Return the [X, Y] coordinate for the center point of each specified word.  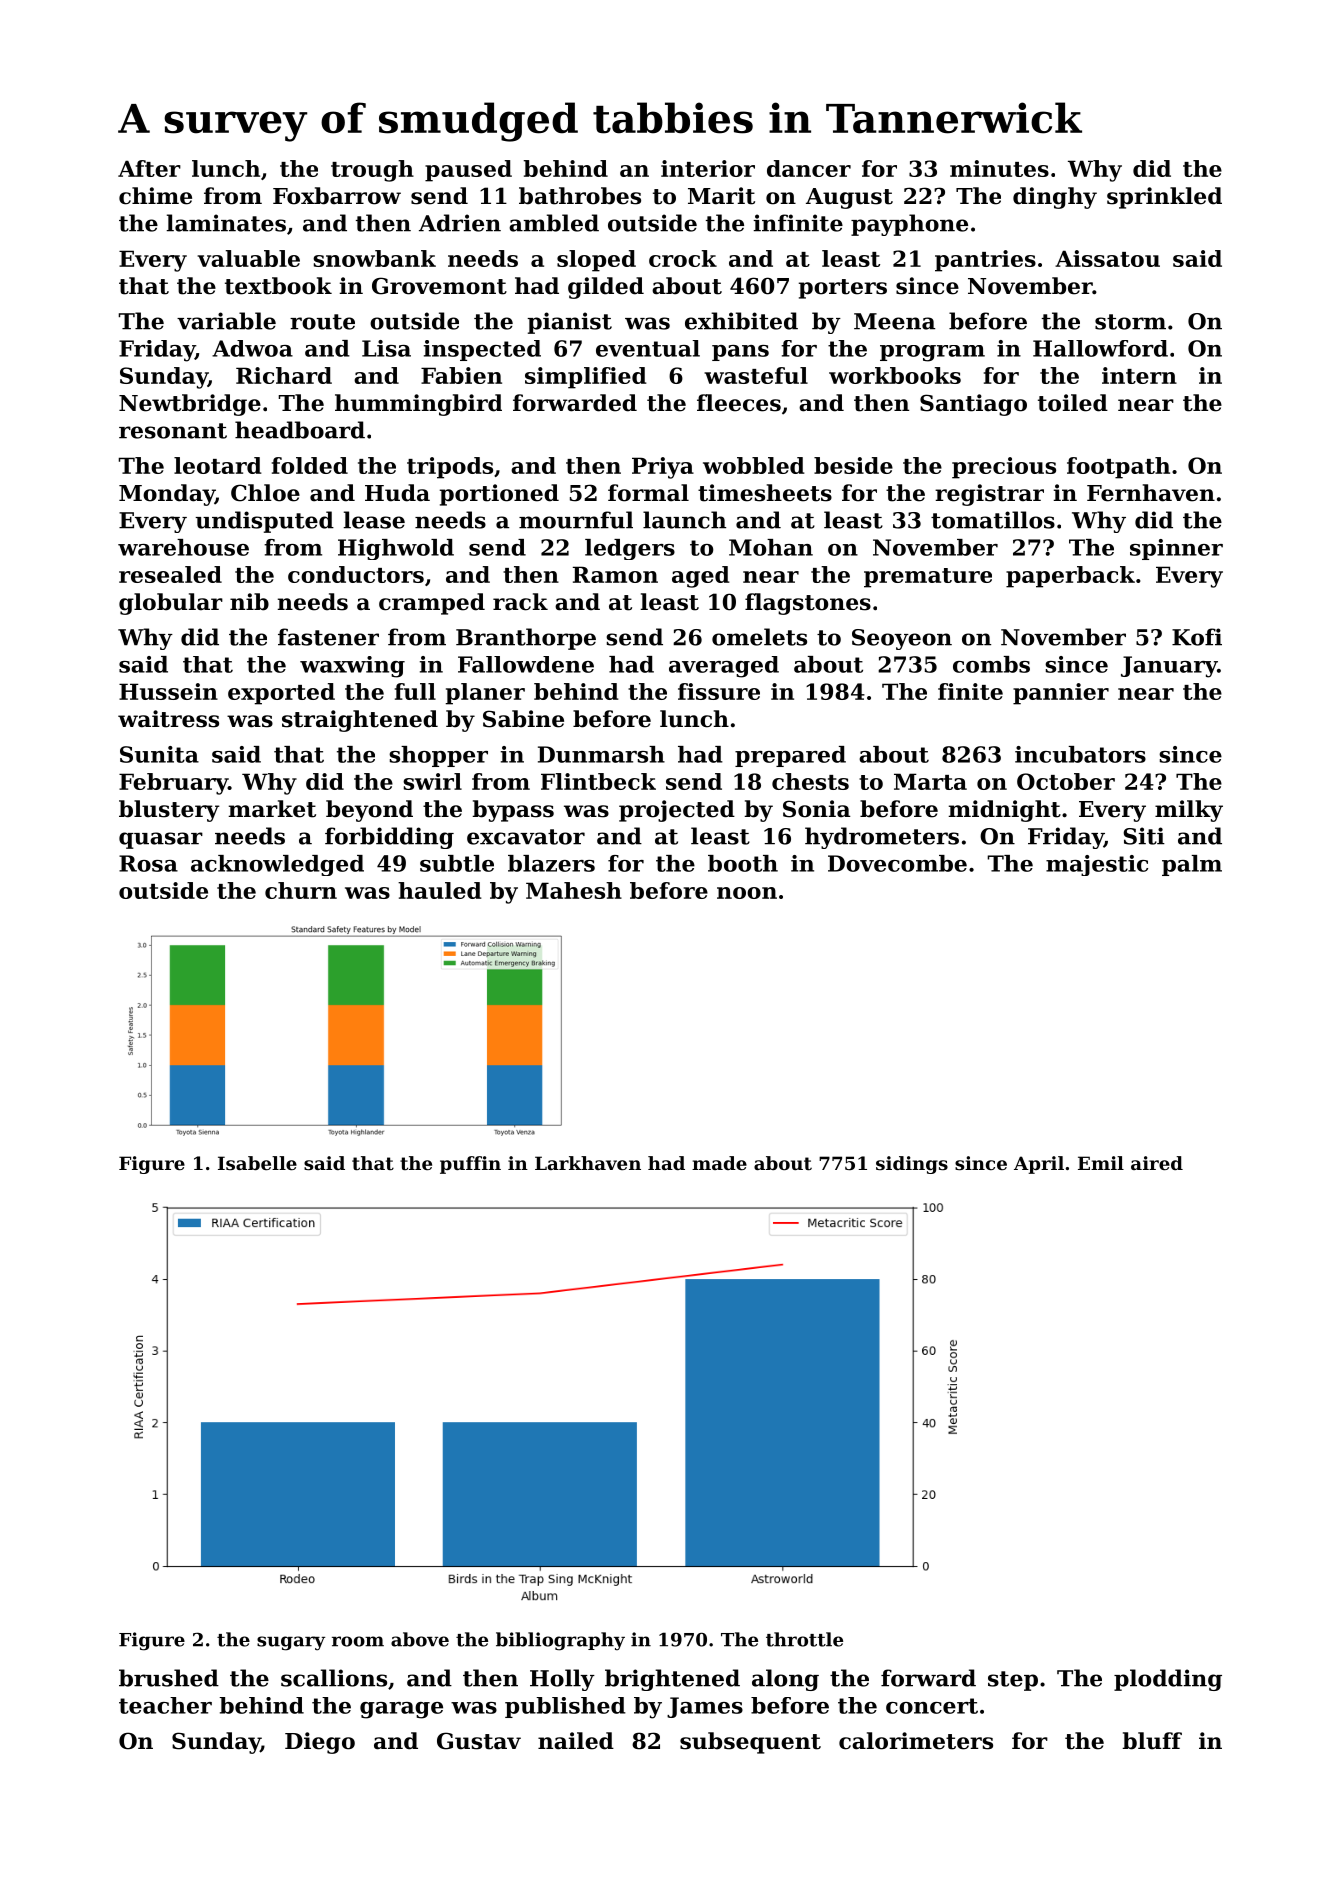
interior [708, 168]
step [1013, 1681]
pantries [985, 261]
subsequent [750, 1743]
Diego [320, 1743]
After [149, 168]
